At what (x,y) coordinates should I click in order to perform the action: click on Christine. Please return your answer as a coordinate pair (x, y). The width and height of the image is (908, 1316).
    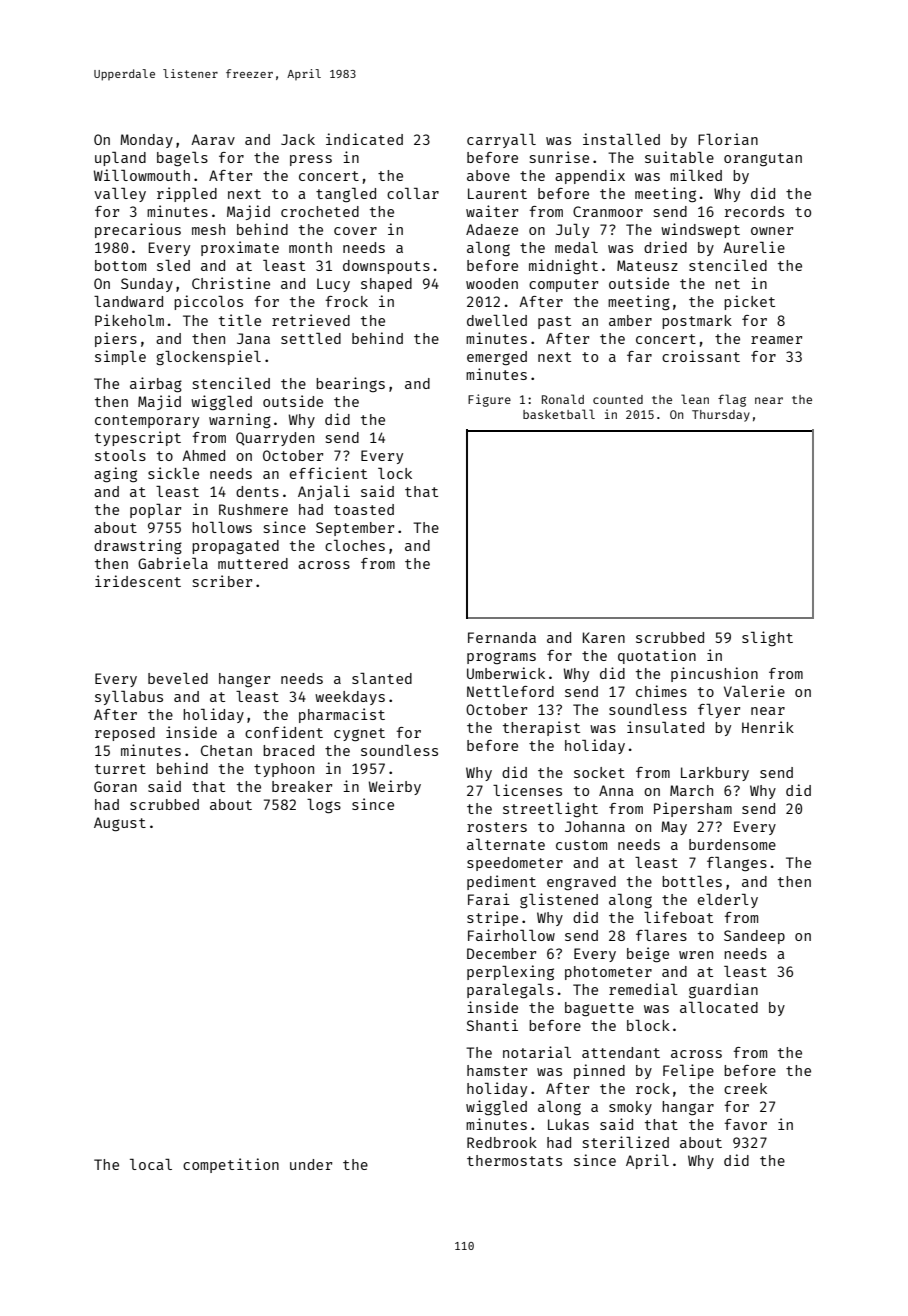
    Looking at the image, I should click on (231, 283).
